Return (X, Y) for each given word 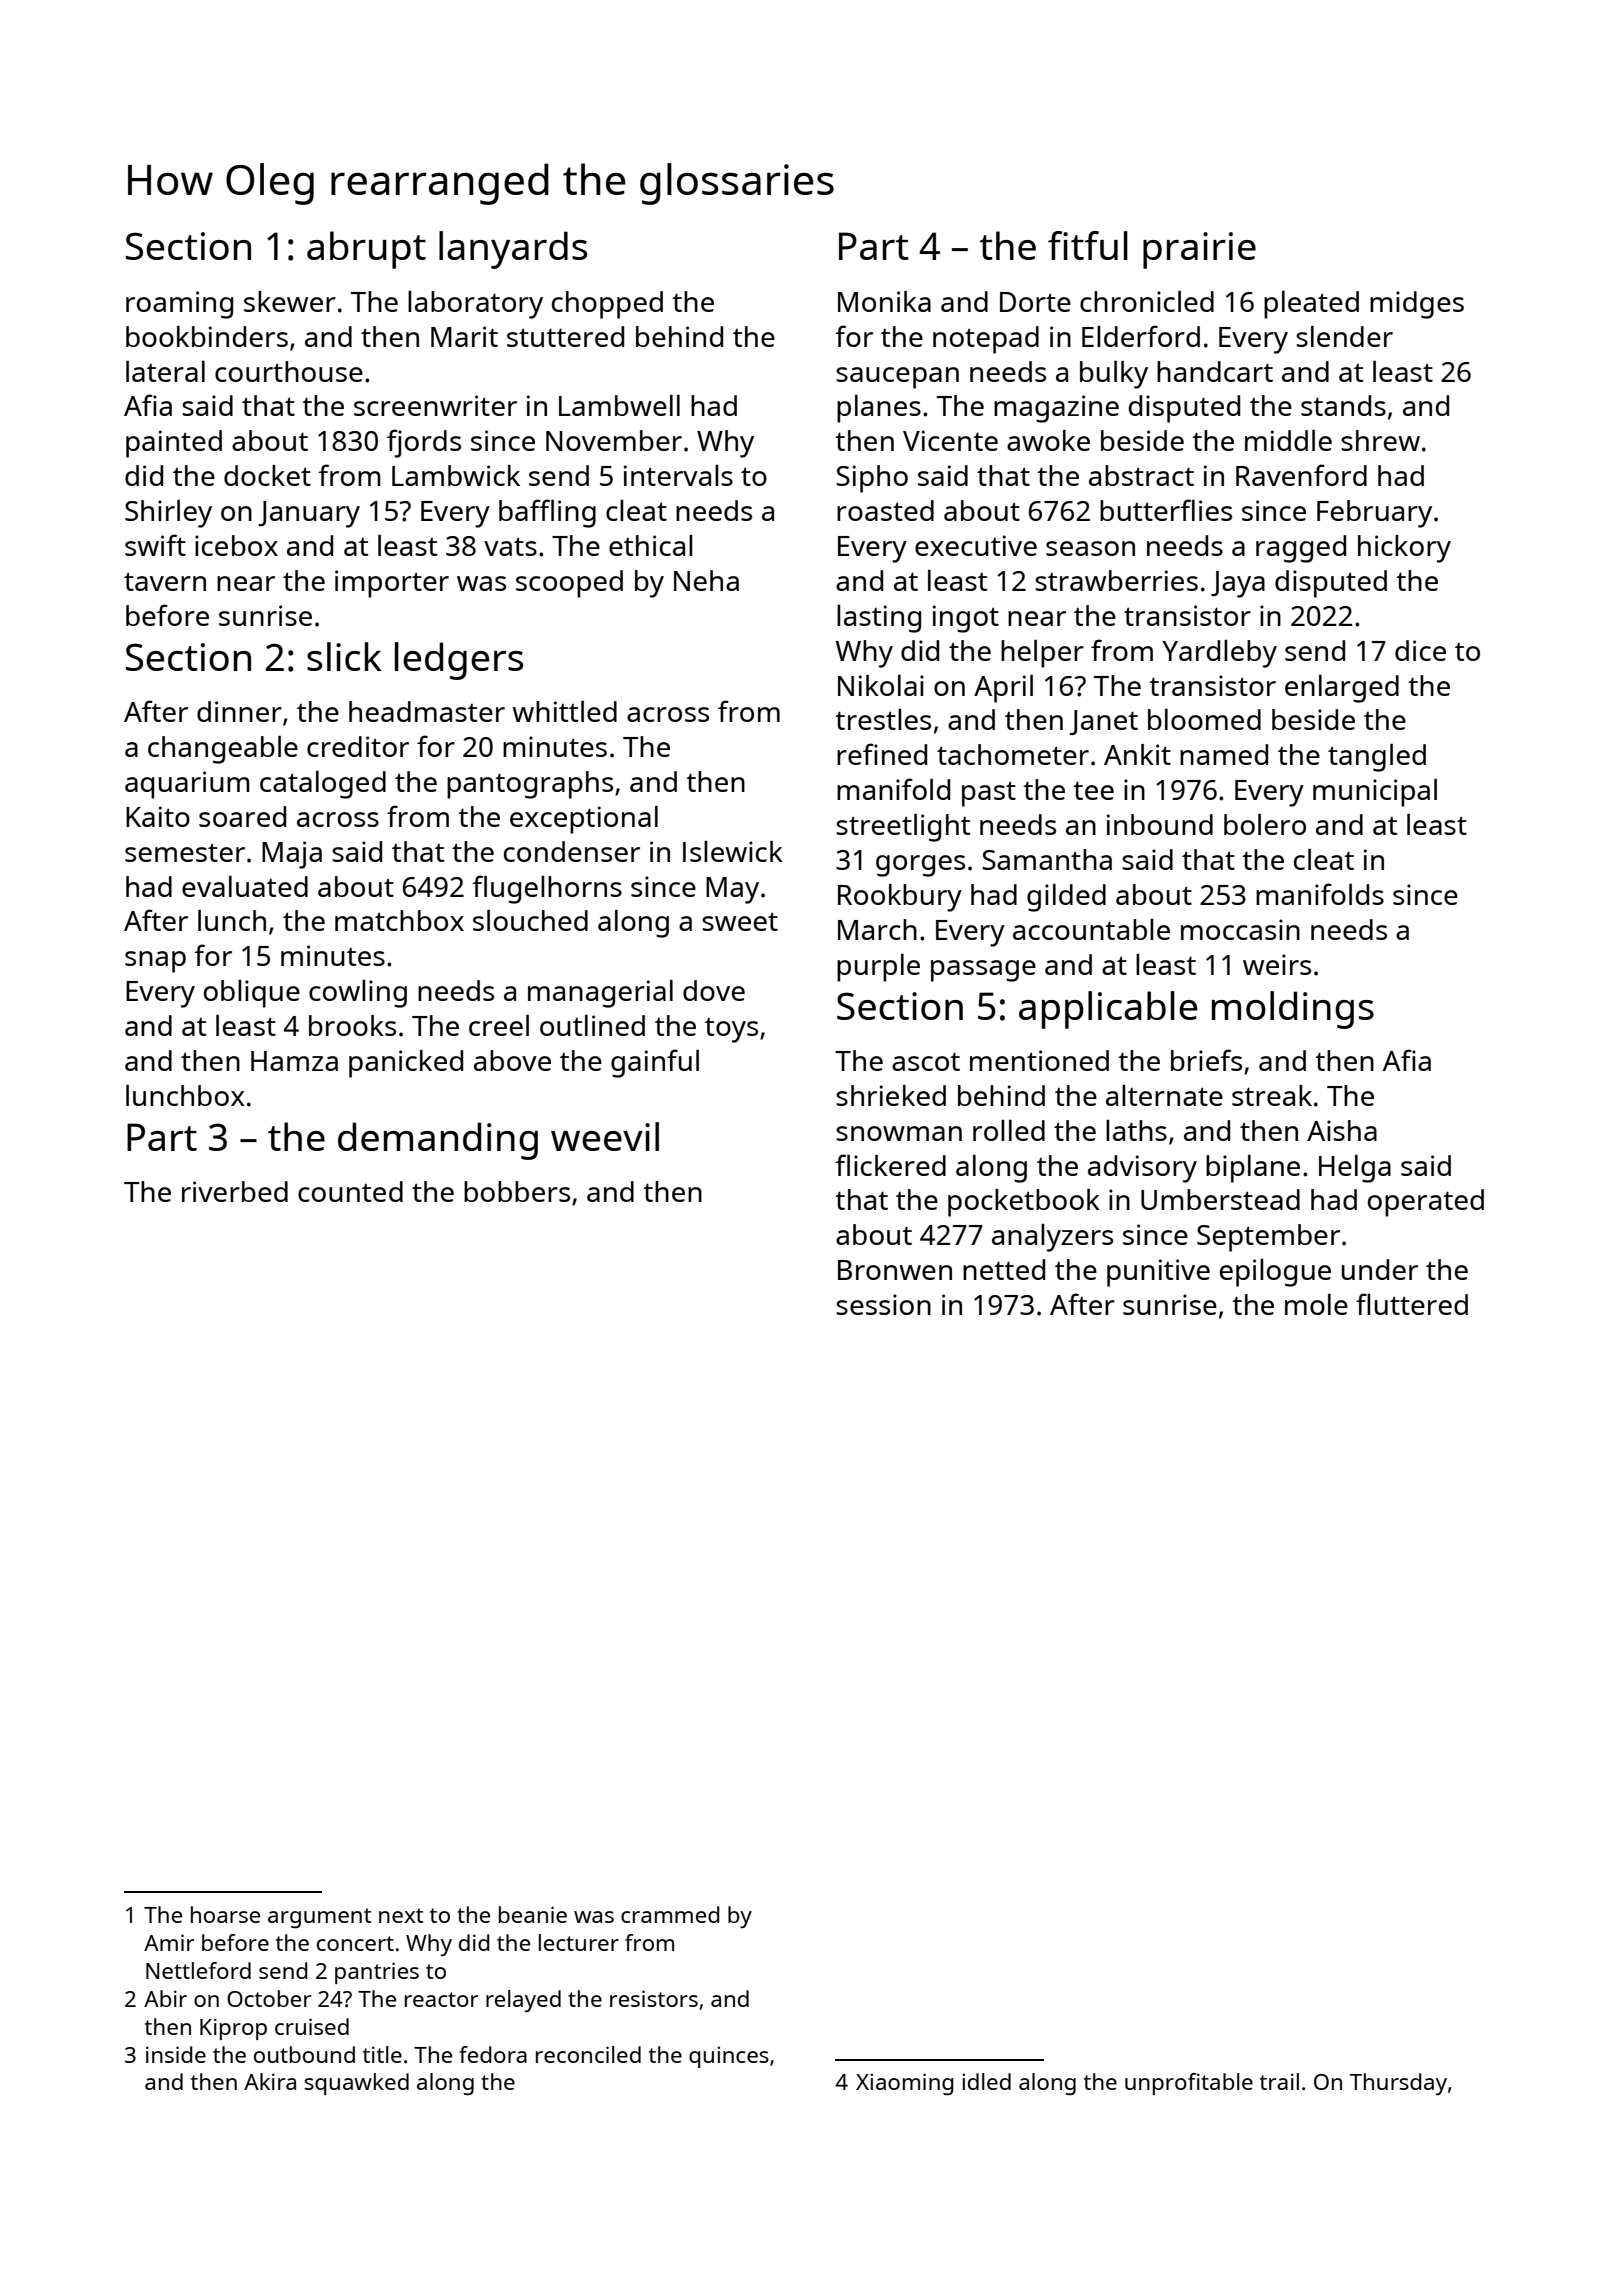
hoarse (225, 1914)
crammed (670, 1914)
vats (510, 546)
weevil (605, 1136)
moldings (1293, 1010)
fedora (493, 2054)
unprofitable (1189, 2084)
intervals (678, 475)
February (1374, 514)
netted (1004, 1269)
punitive (1158, 1273)
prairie (1199, 250)
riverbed (235, 1191)
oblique (252, 994)
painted (174, 444)
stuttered (565, 336)
